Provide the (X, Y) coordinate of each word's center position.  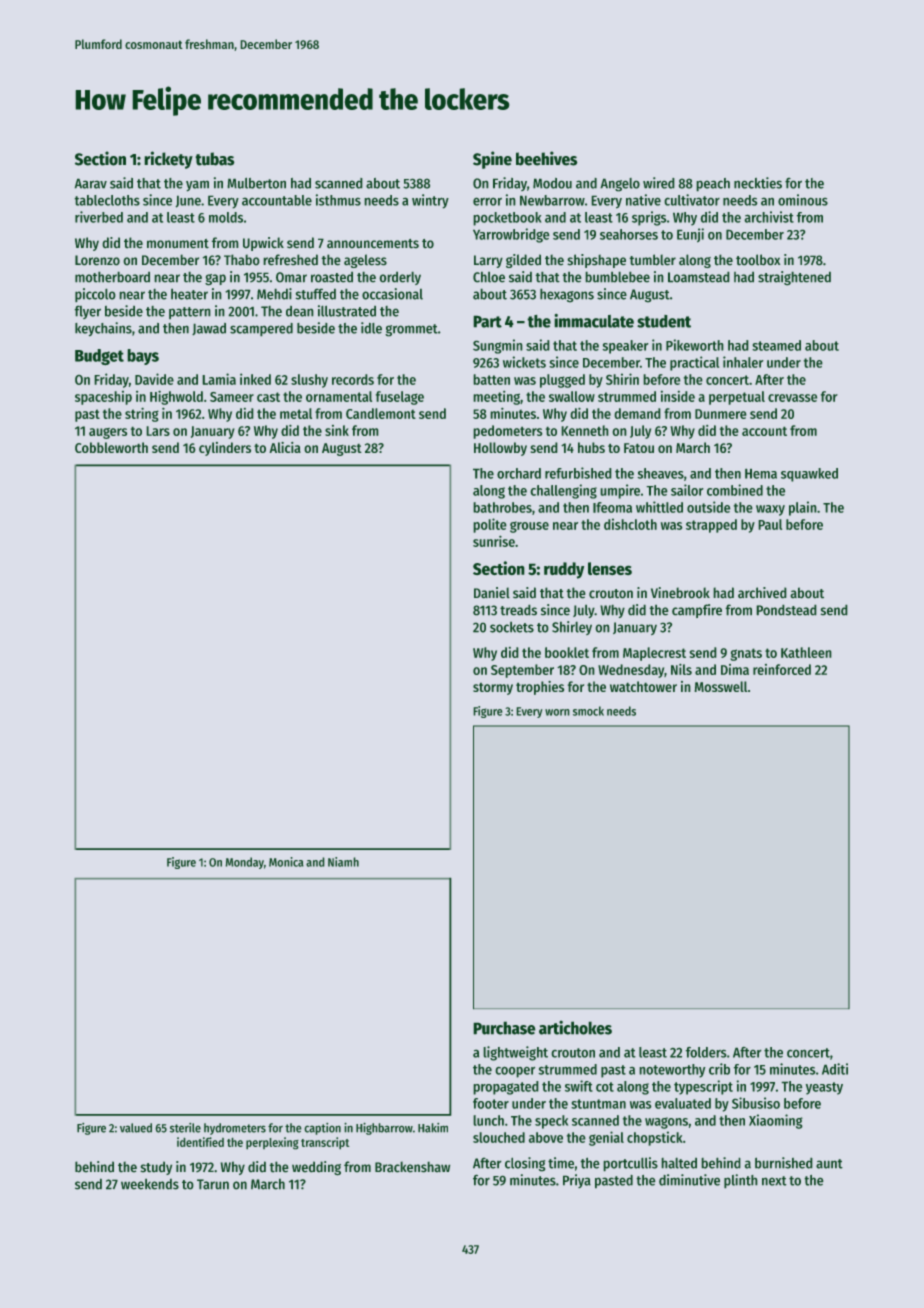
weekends (150, 1184)
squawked (809, 475)
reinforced (782, 669)
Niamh (343, 862)
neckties (758, 183)
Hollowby (500, 449)
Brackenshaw (412, 1167)
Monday (244, 863)
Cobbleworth (111, 447)
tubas (215, 159)
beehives (547, 158)
